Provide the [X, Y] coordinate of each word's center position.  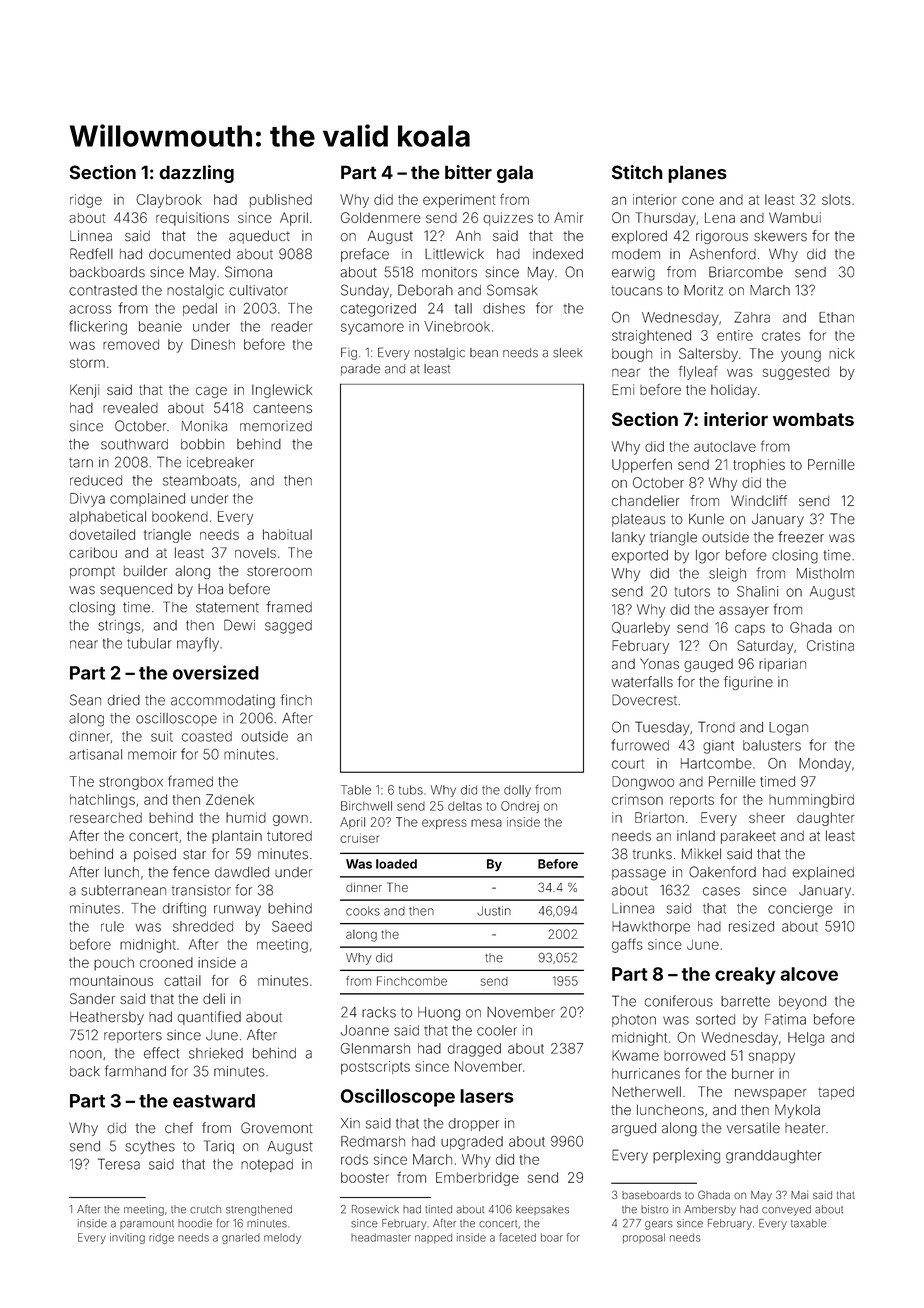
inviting [127, 1238]
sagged [288, 627]
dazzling [196, 174]
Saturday [765, 647]
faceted [517, 1237]
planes [697, 174]
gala [515, 174]
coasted [207, 736]
